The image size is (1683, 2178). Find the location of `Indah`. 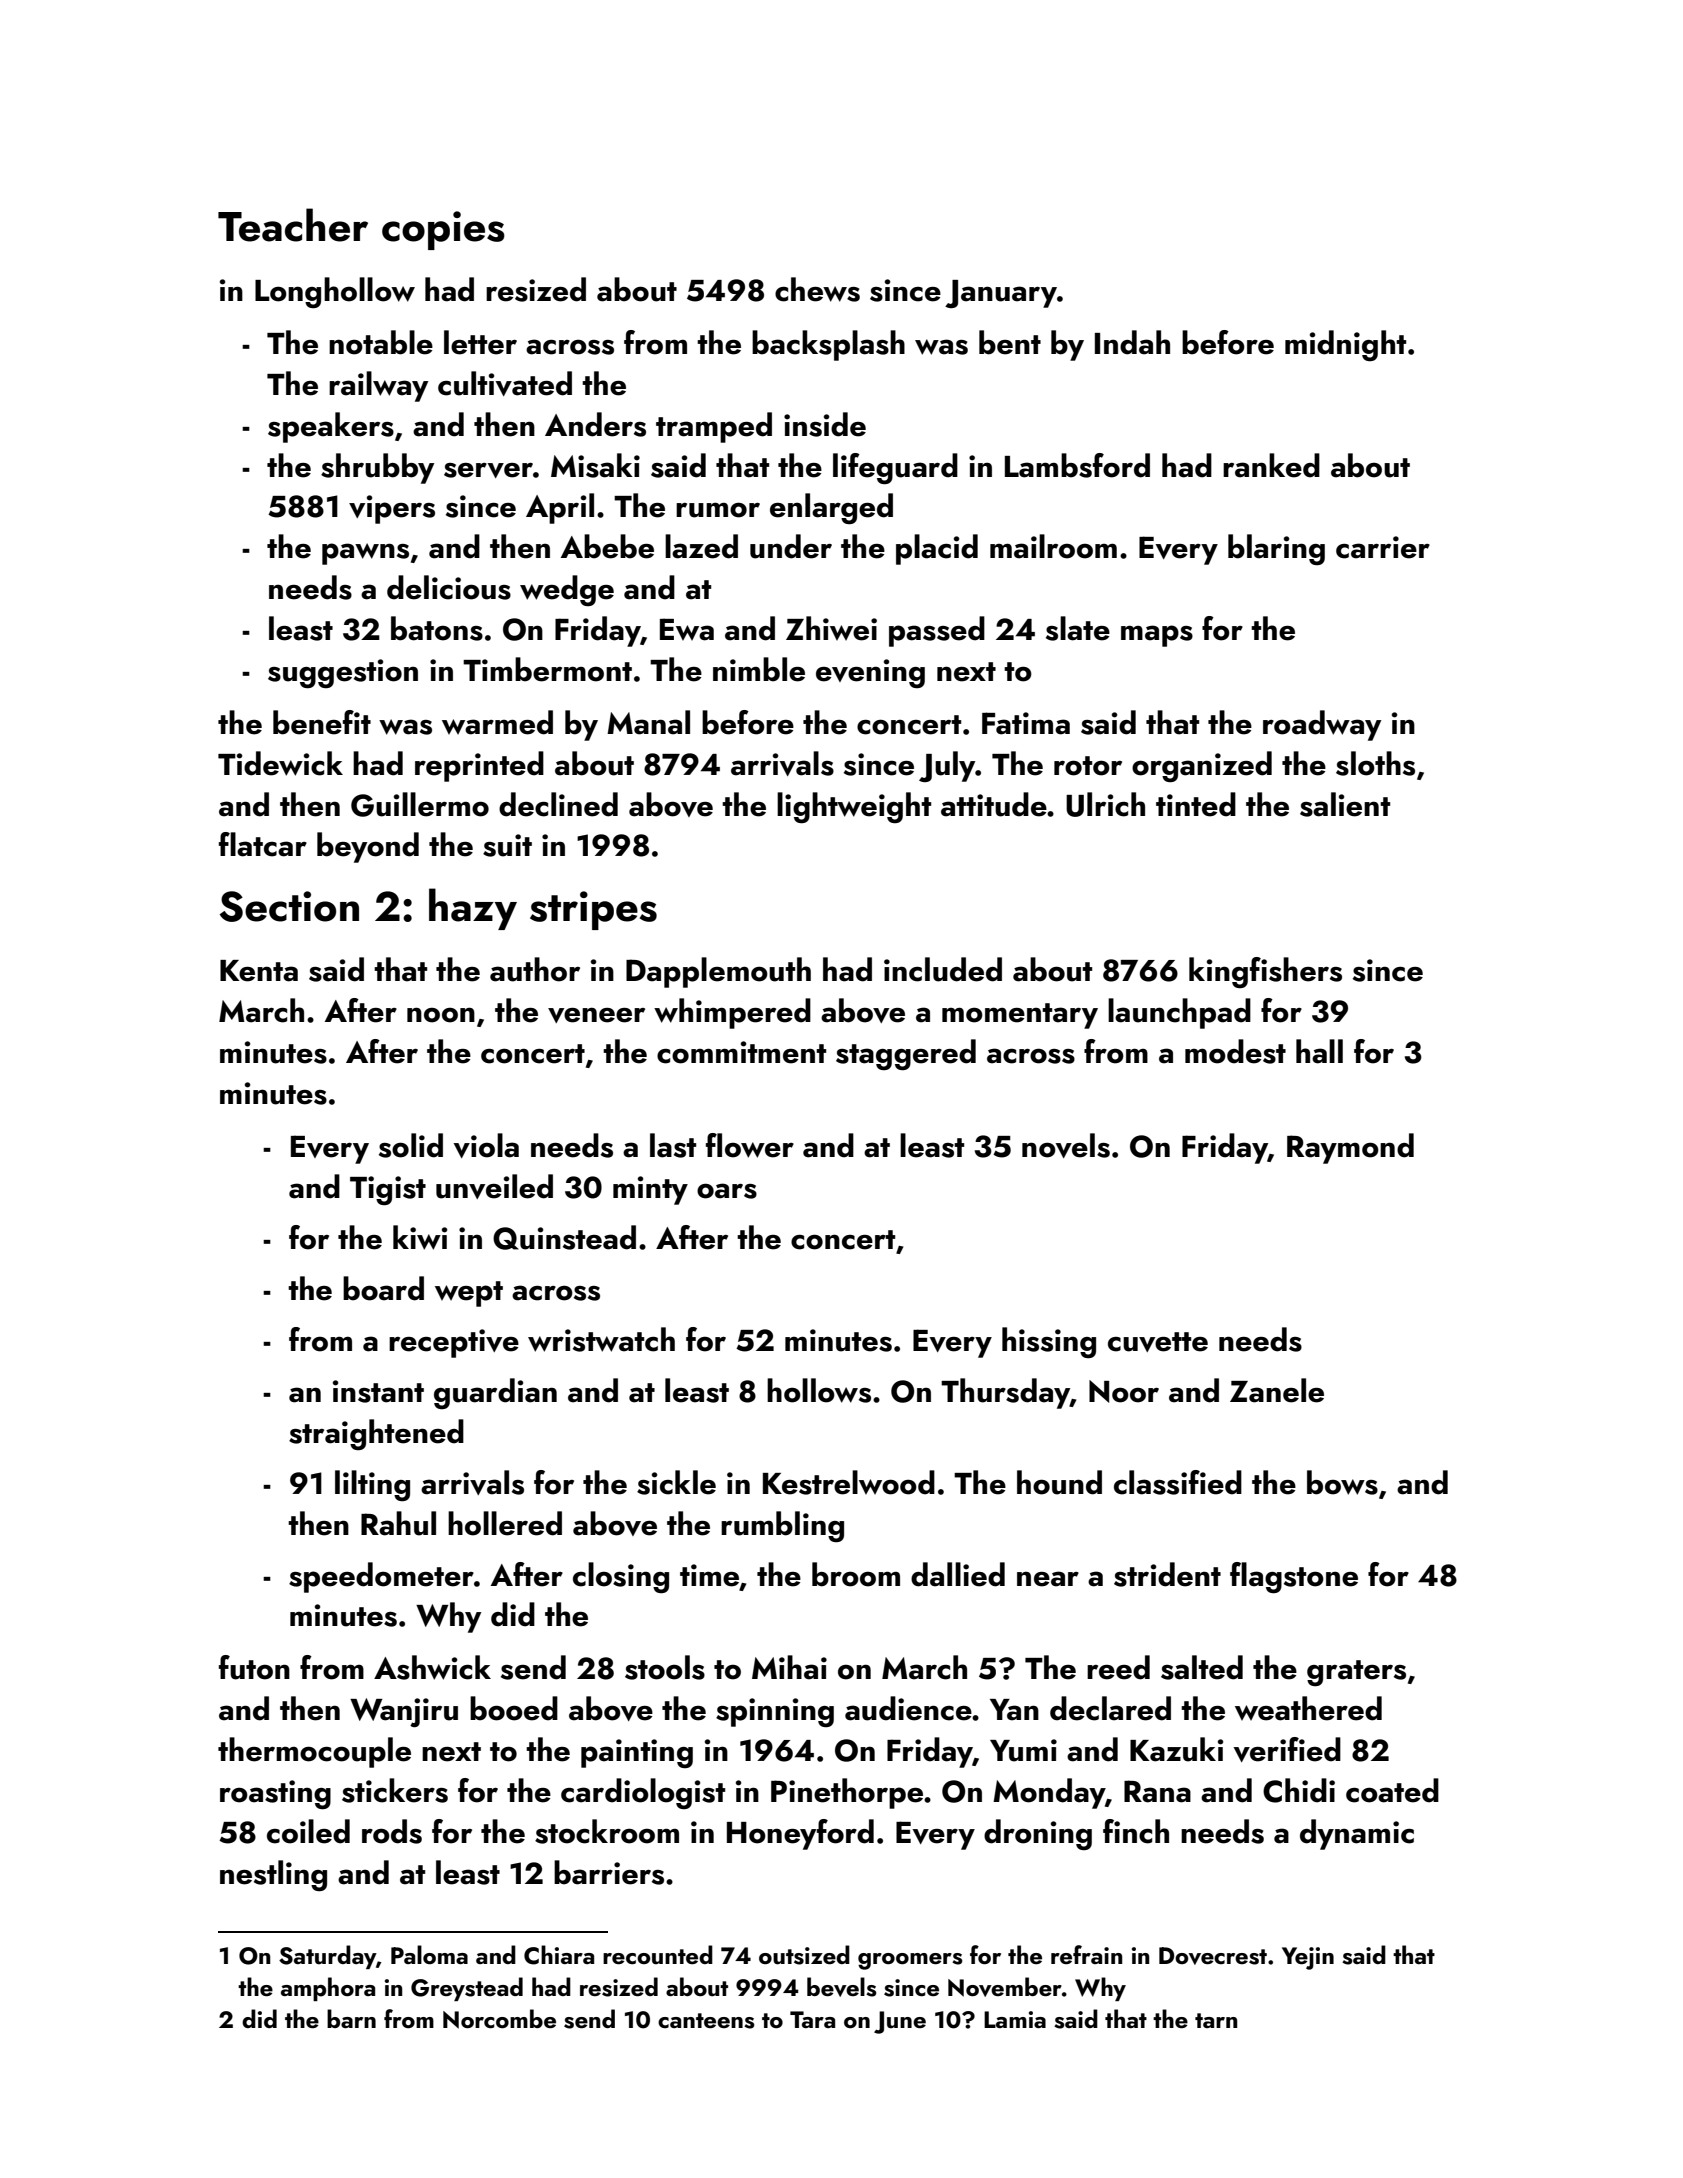

Indah is located at coordinates (1132, 342).
